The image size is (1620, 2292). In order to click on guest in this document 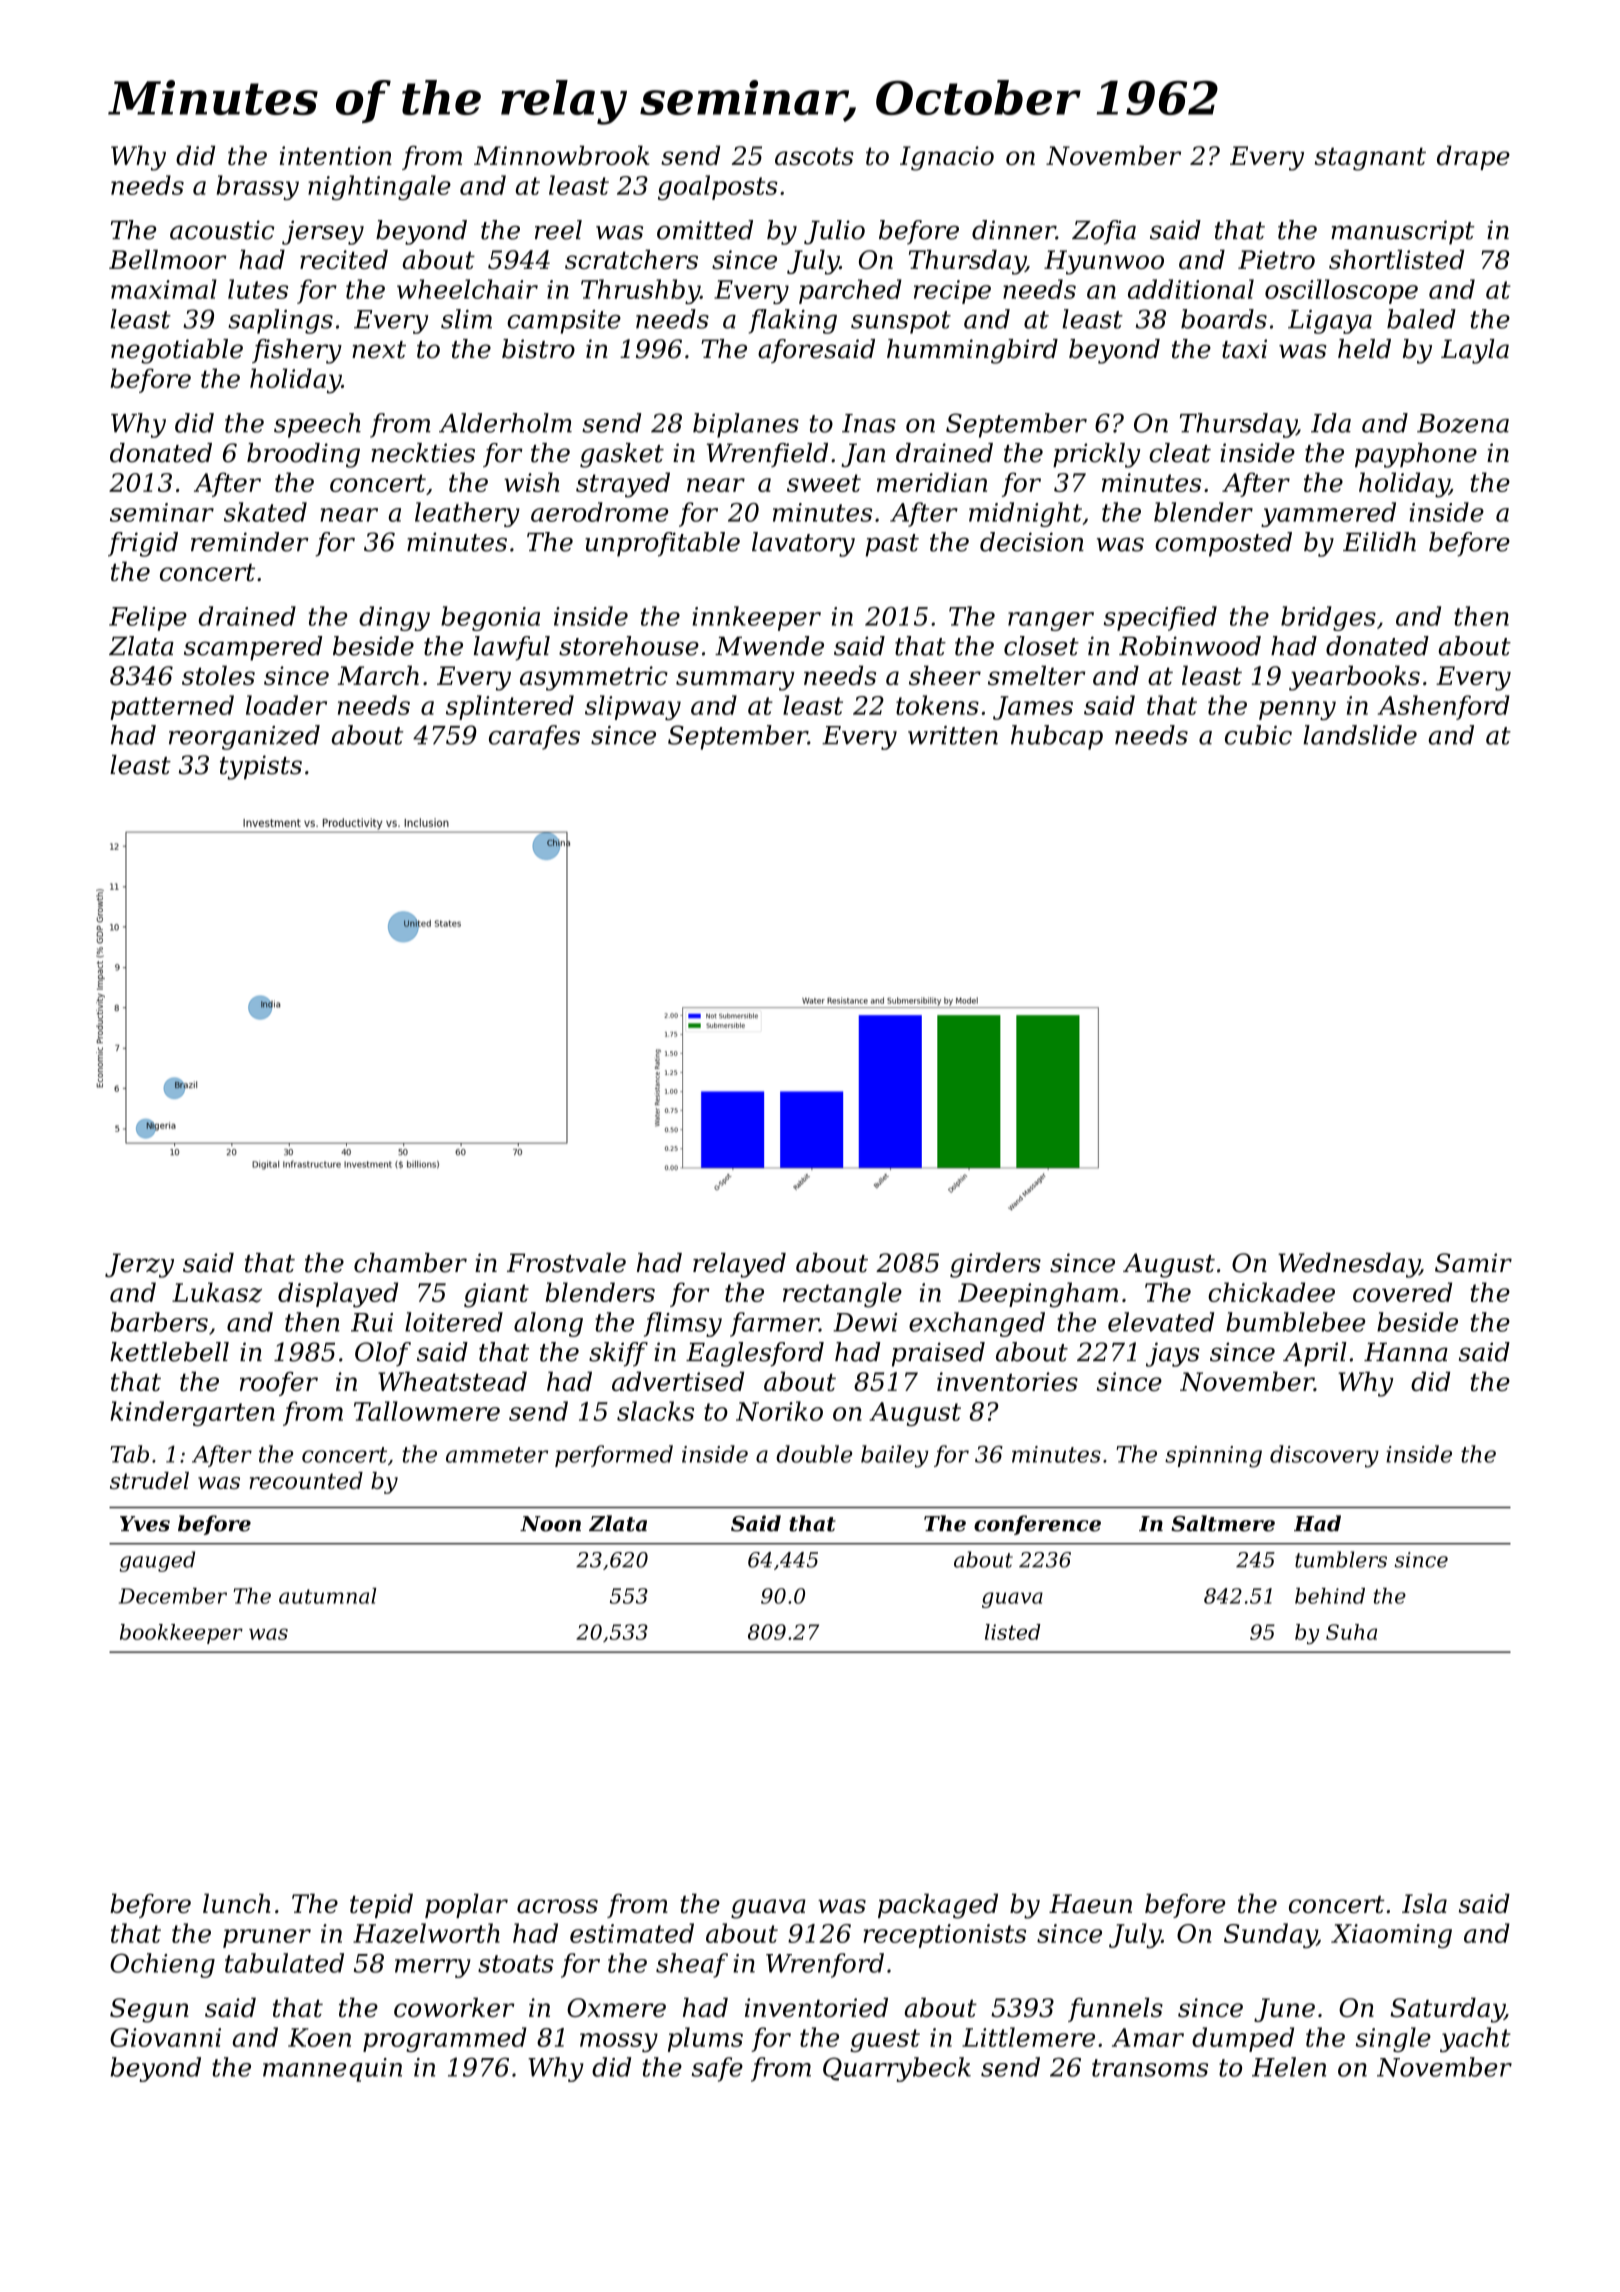, I will do `click(885, 2040)`.
